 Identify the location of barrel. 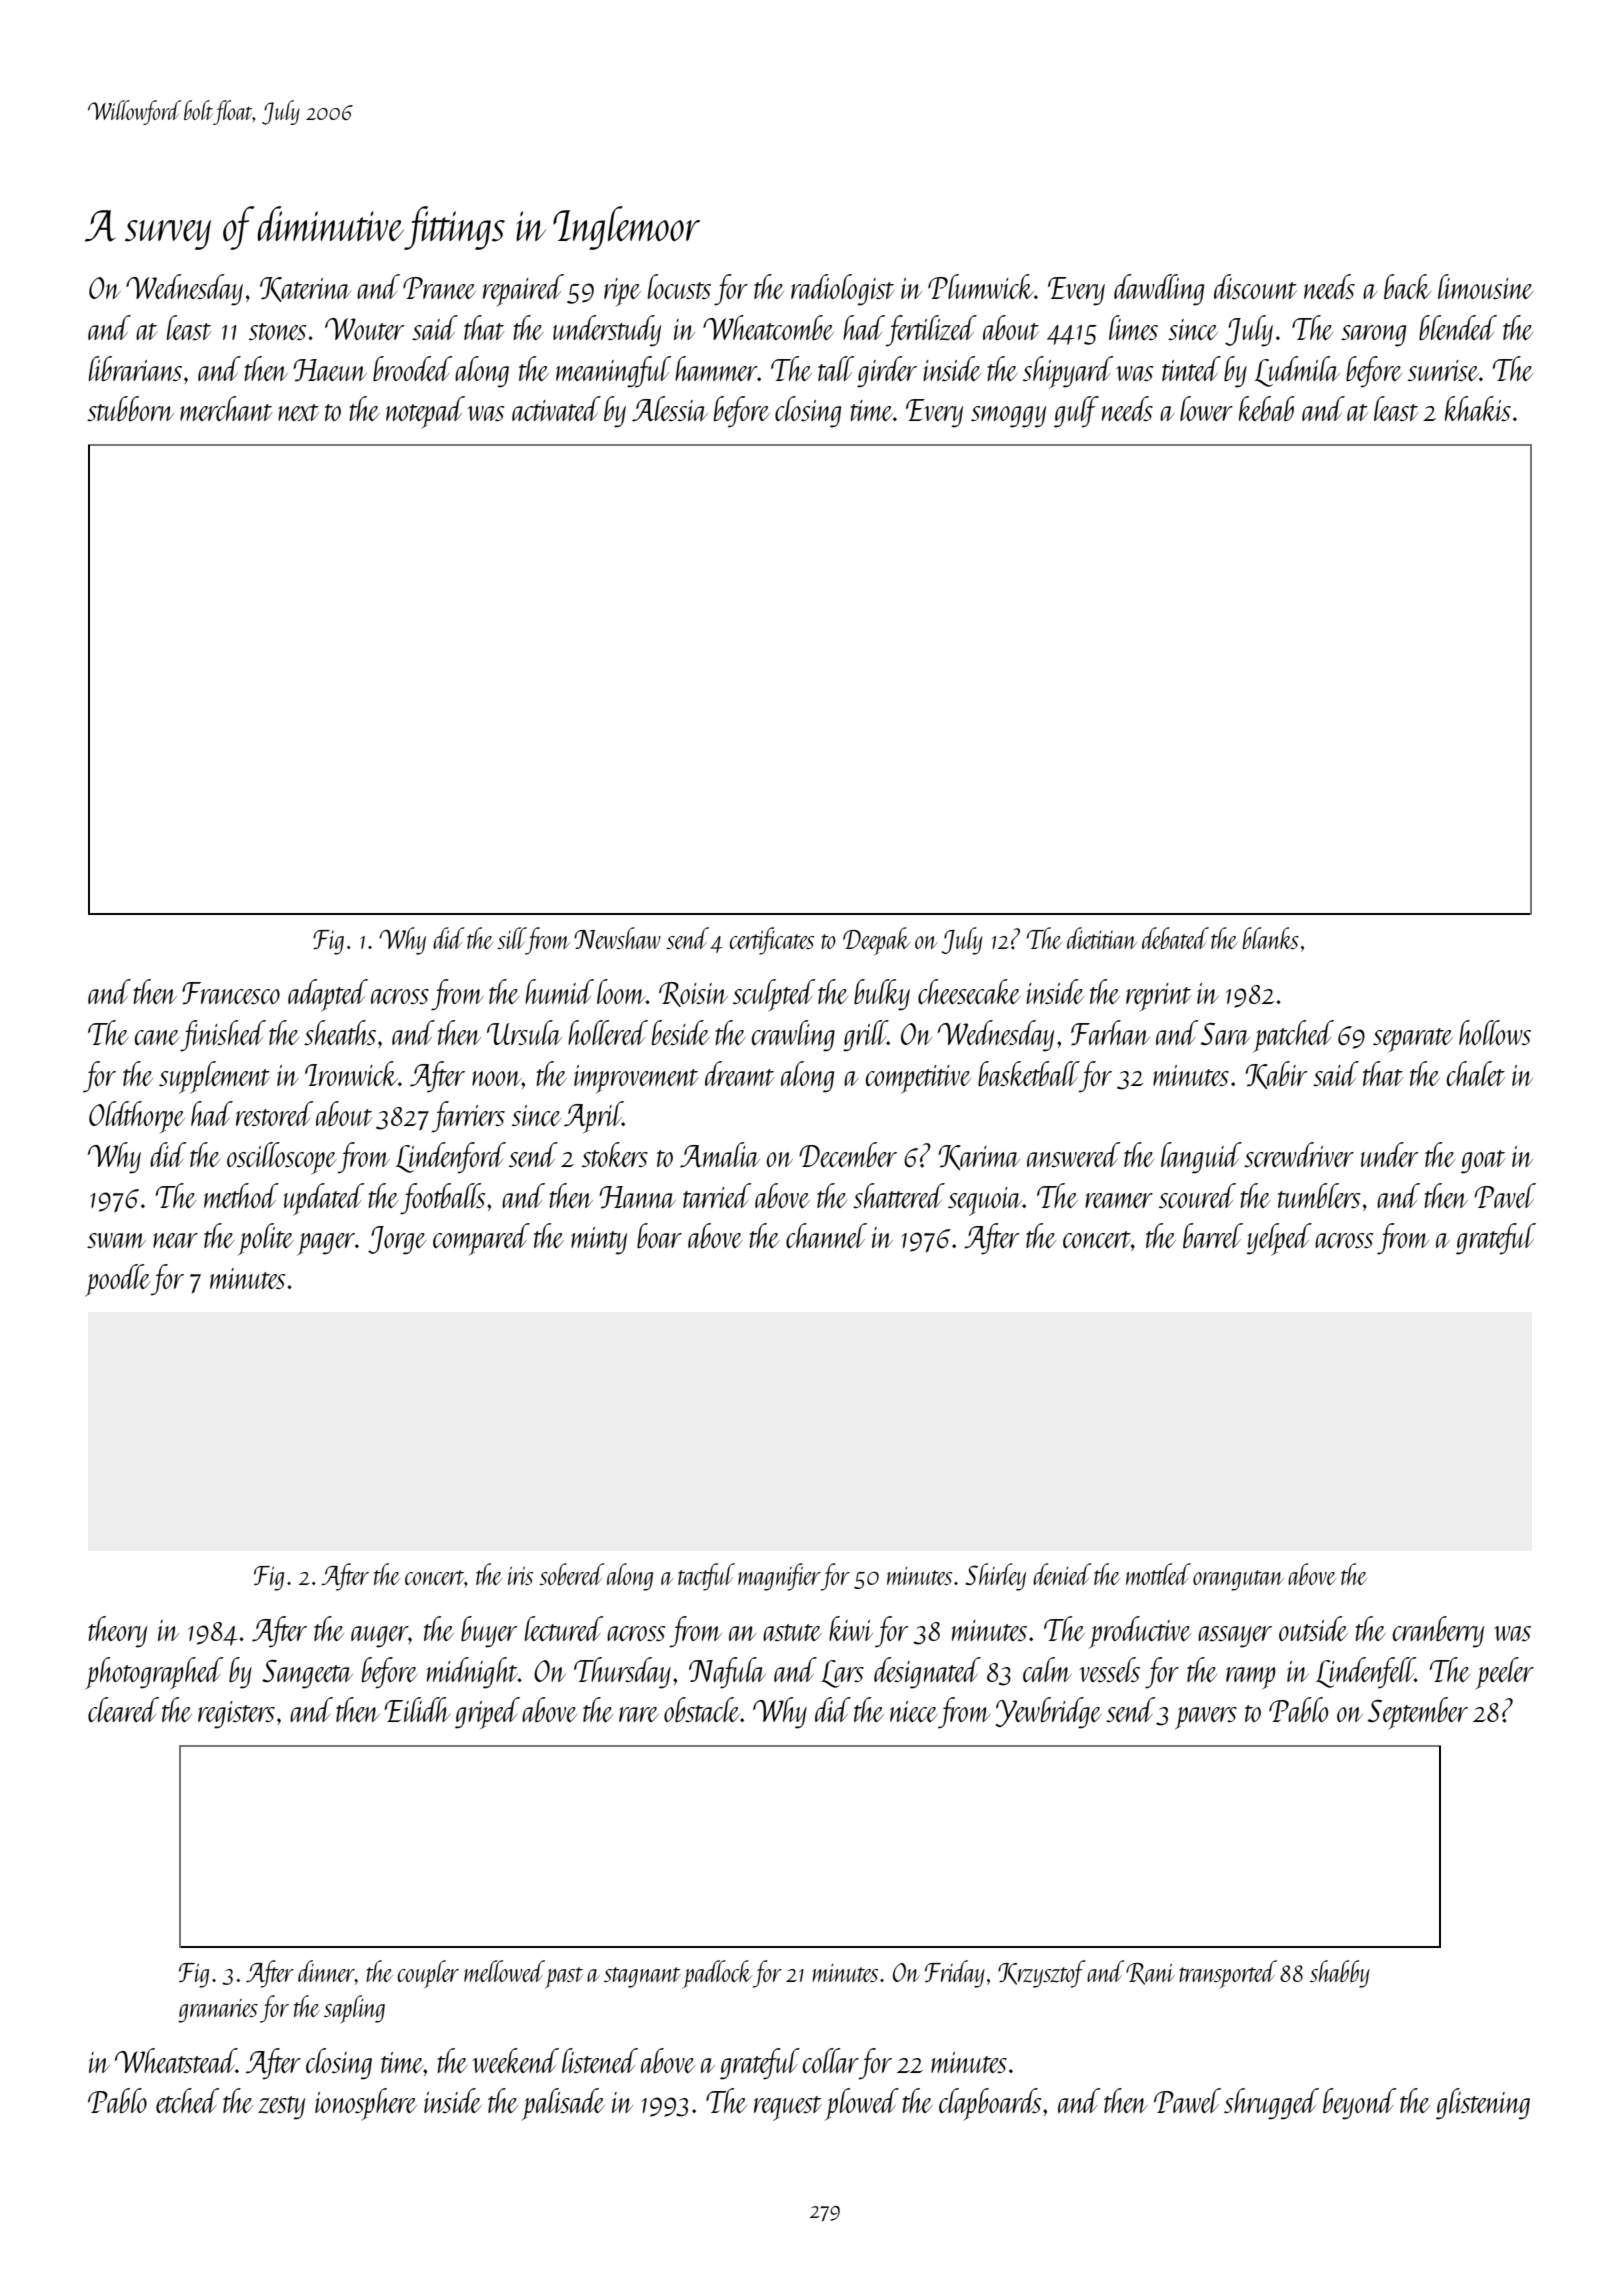
(1213, 1235).
